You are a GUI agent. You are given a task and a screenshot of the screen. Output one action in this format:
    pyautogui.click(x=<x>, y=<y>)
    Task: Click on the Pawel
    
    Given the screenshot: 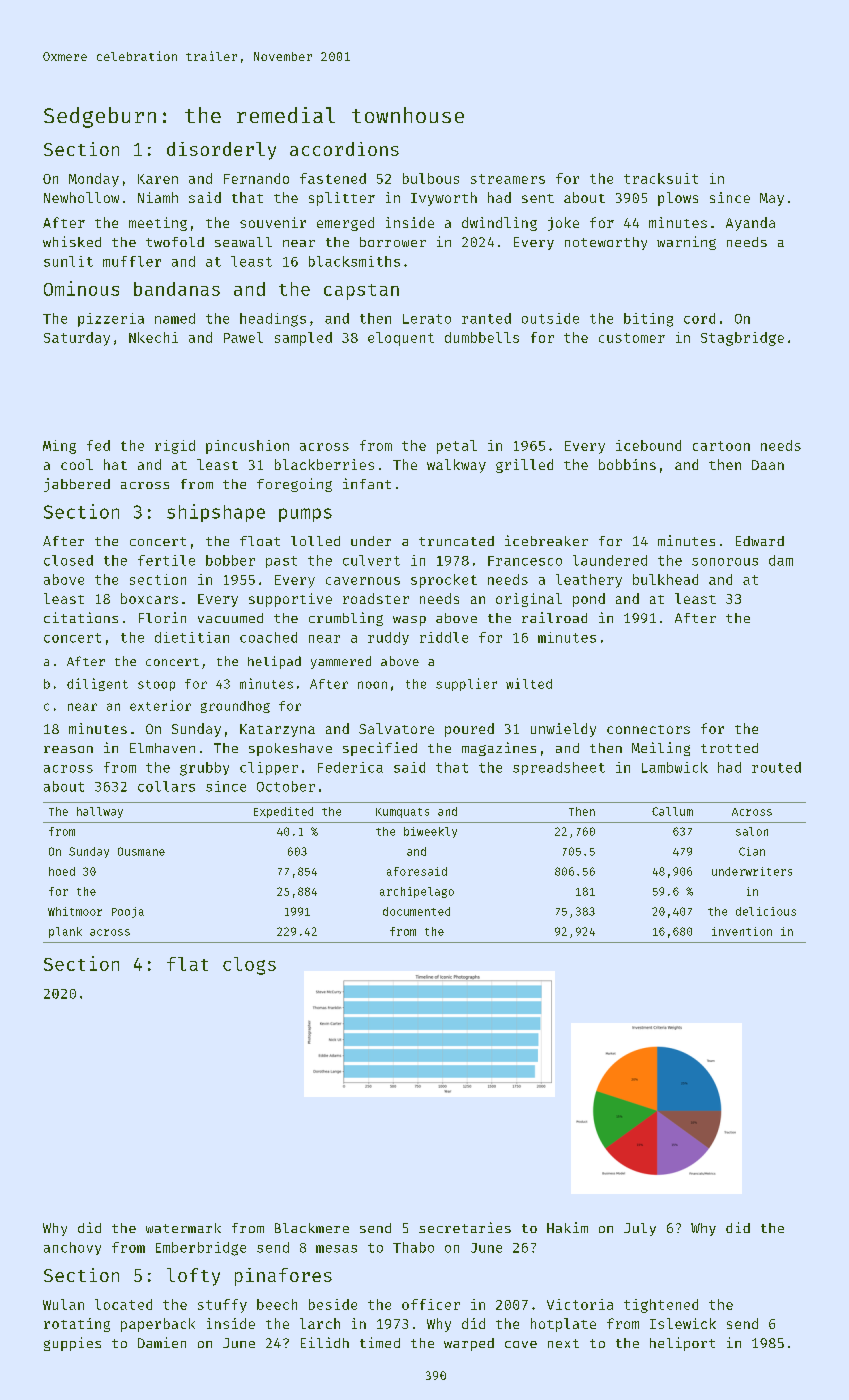 What is the action you would take?
    pyautogui.click(x=243, y=337)
